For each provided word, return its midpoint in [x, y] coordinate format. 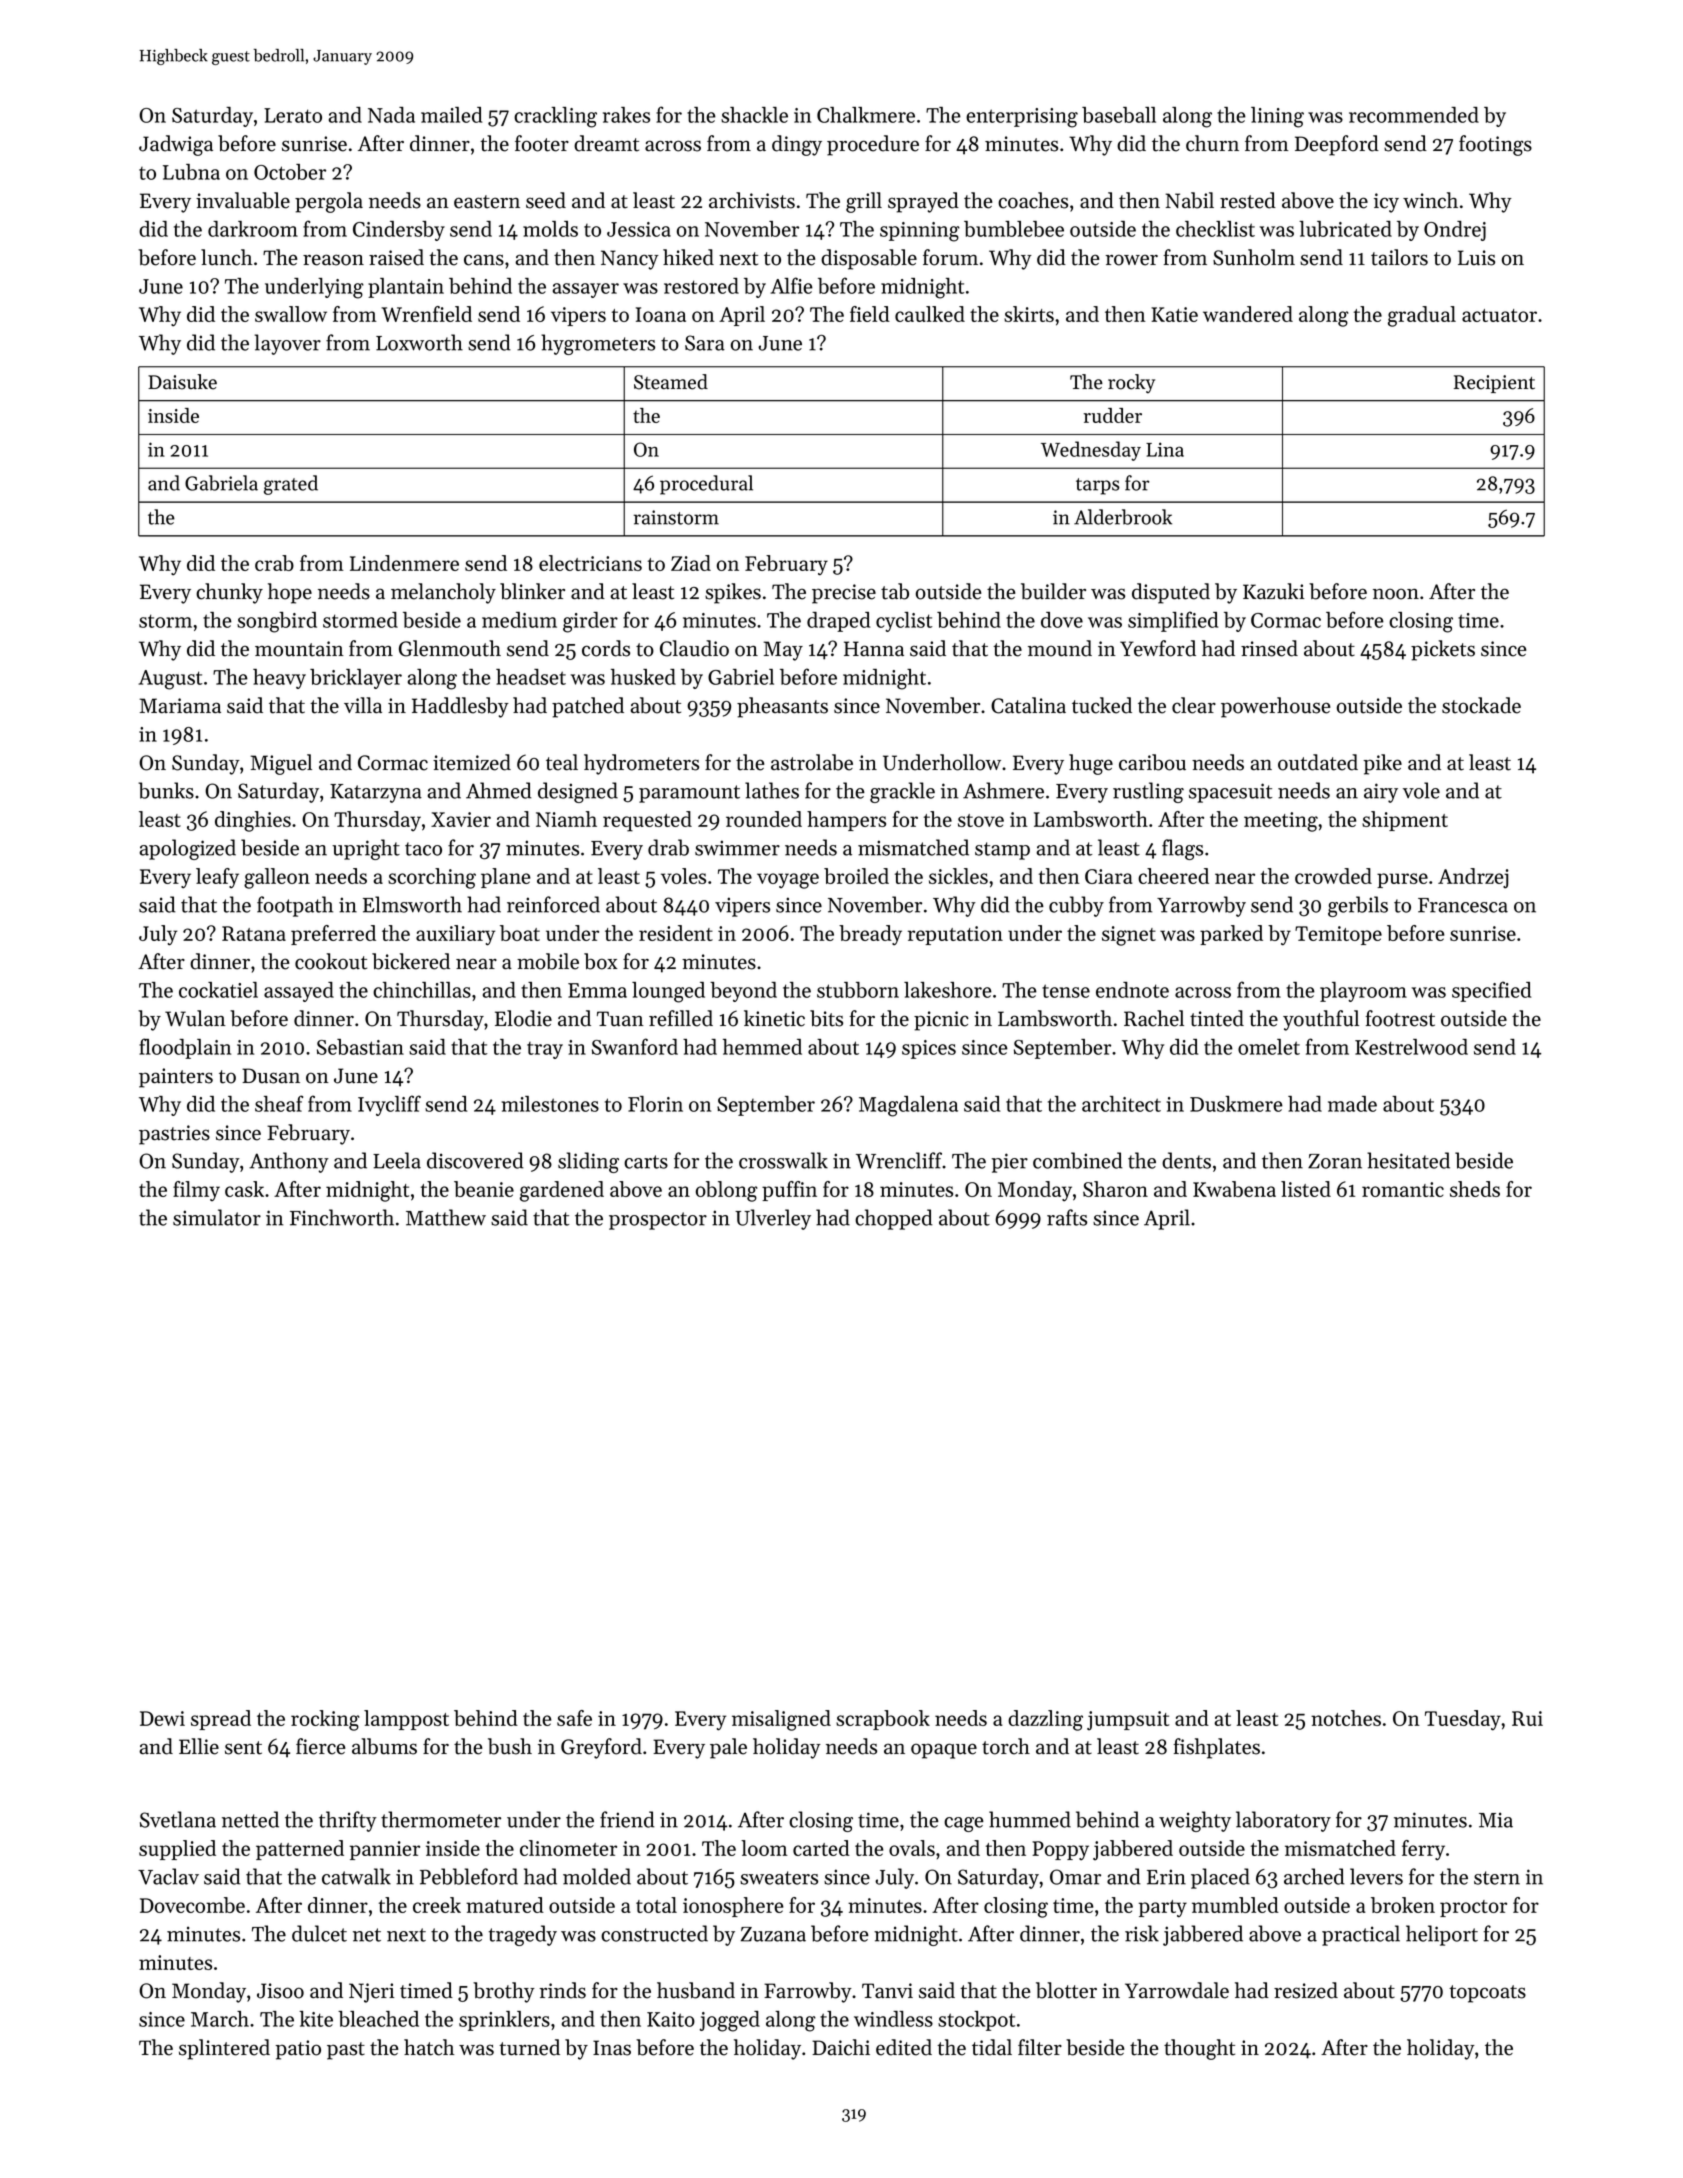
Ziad [691, 563]
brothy [504, 1992]
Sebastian [360, 1047]
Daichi [841, 2047]
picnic [941, 1021]
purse [1402, 880]
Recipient [1494, 384]
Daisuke [182, 382]
